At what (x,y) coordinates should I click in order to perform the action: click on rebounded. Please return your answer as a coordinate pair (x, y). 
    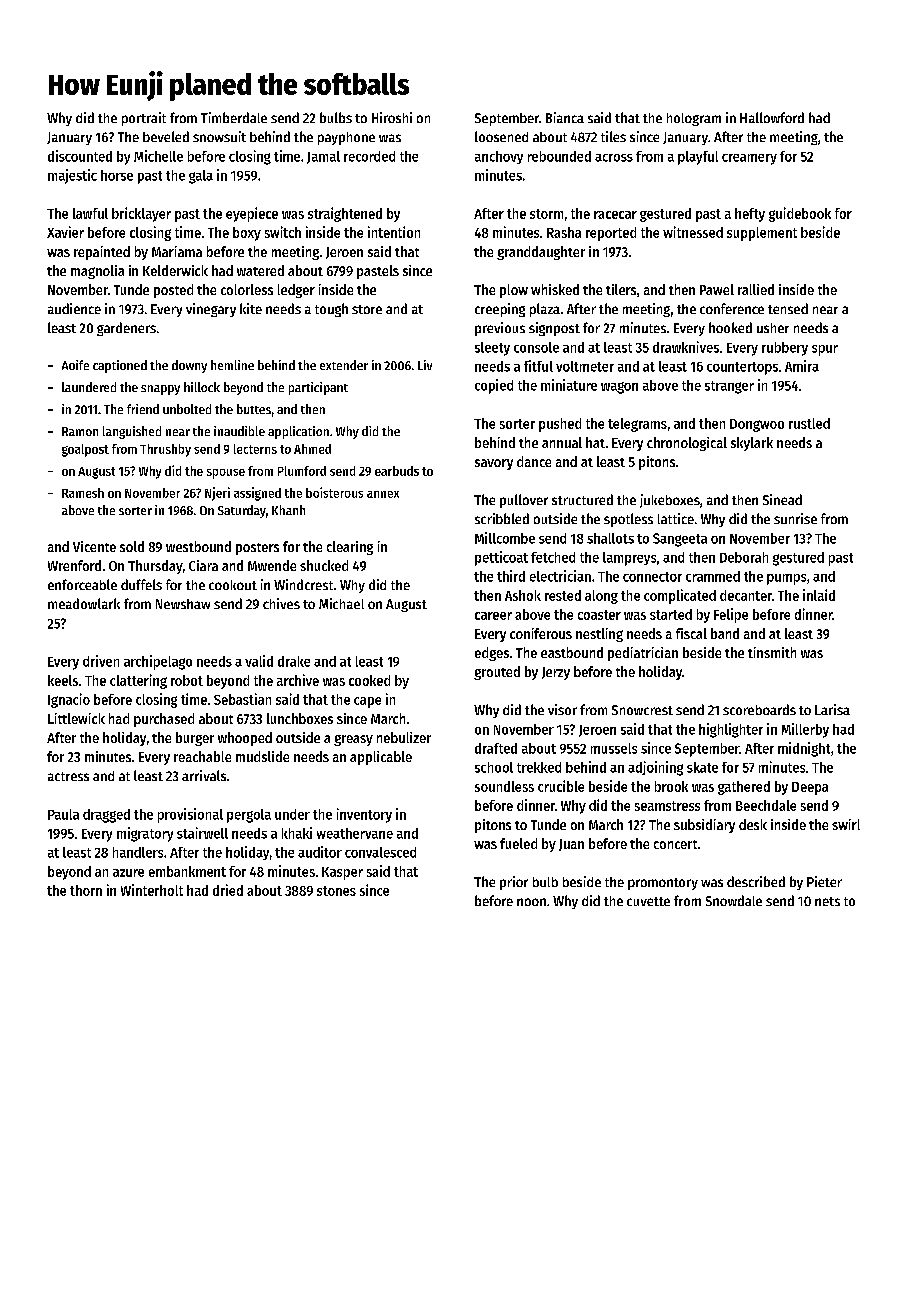
    Looking at the image, I should click on (559, 156).
